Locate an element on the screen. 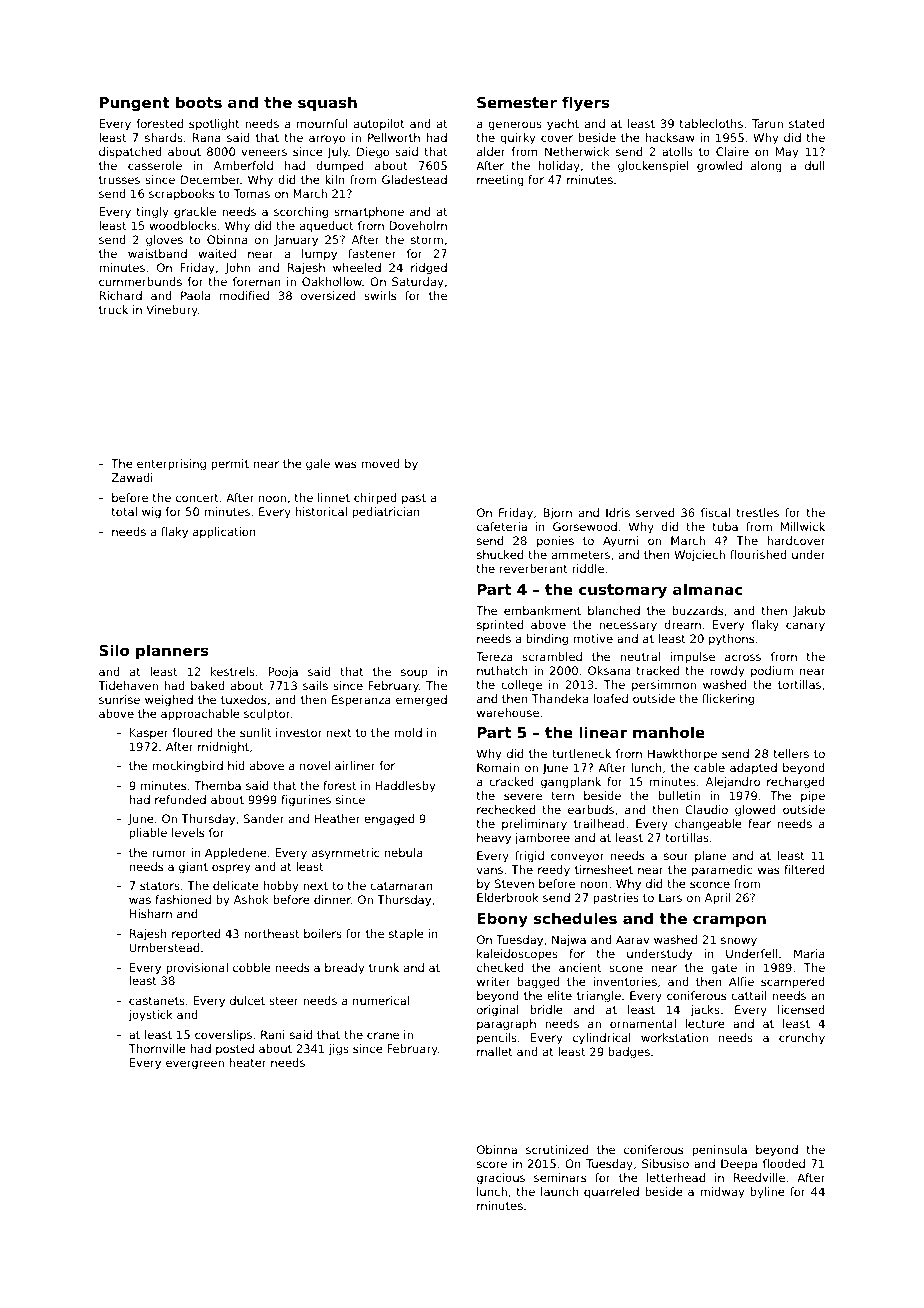  trunk is located at coordinates (384, 967).
